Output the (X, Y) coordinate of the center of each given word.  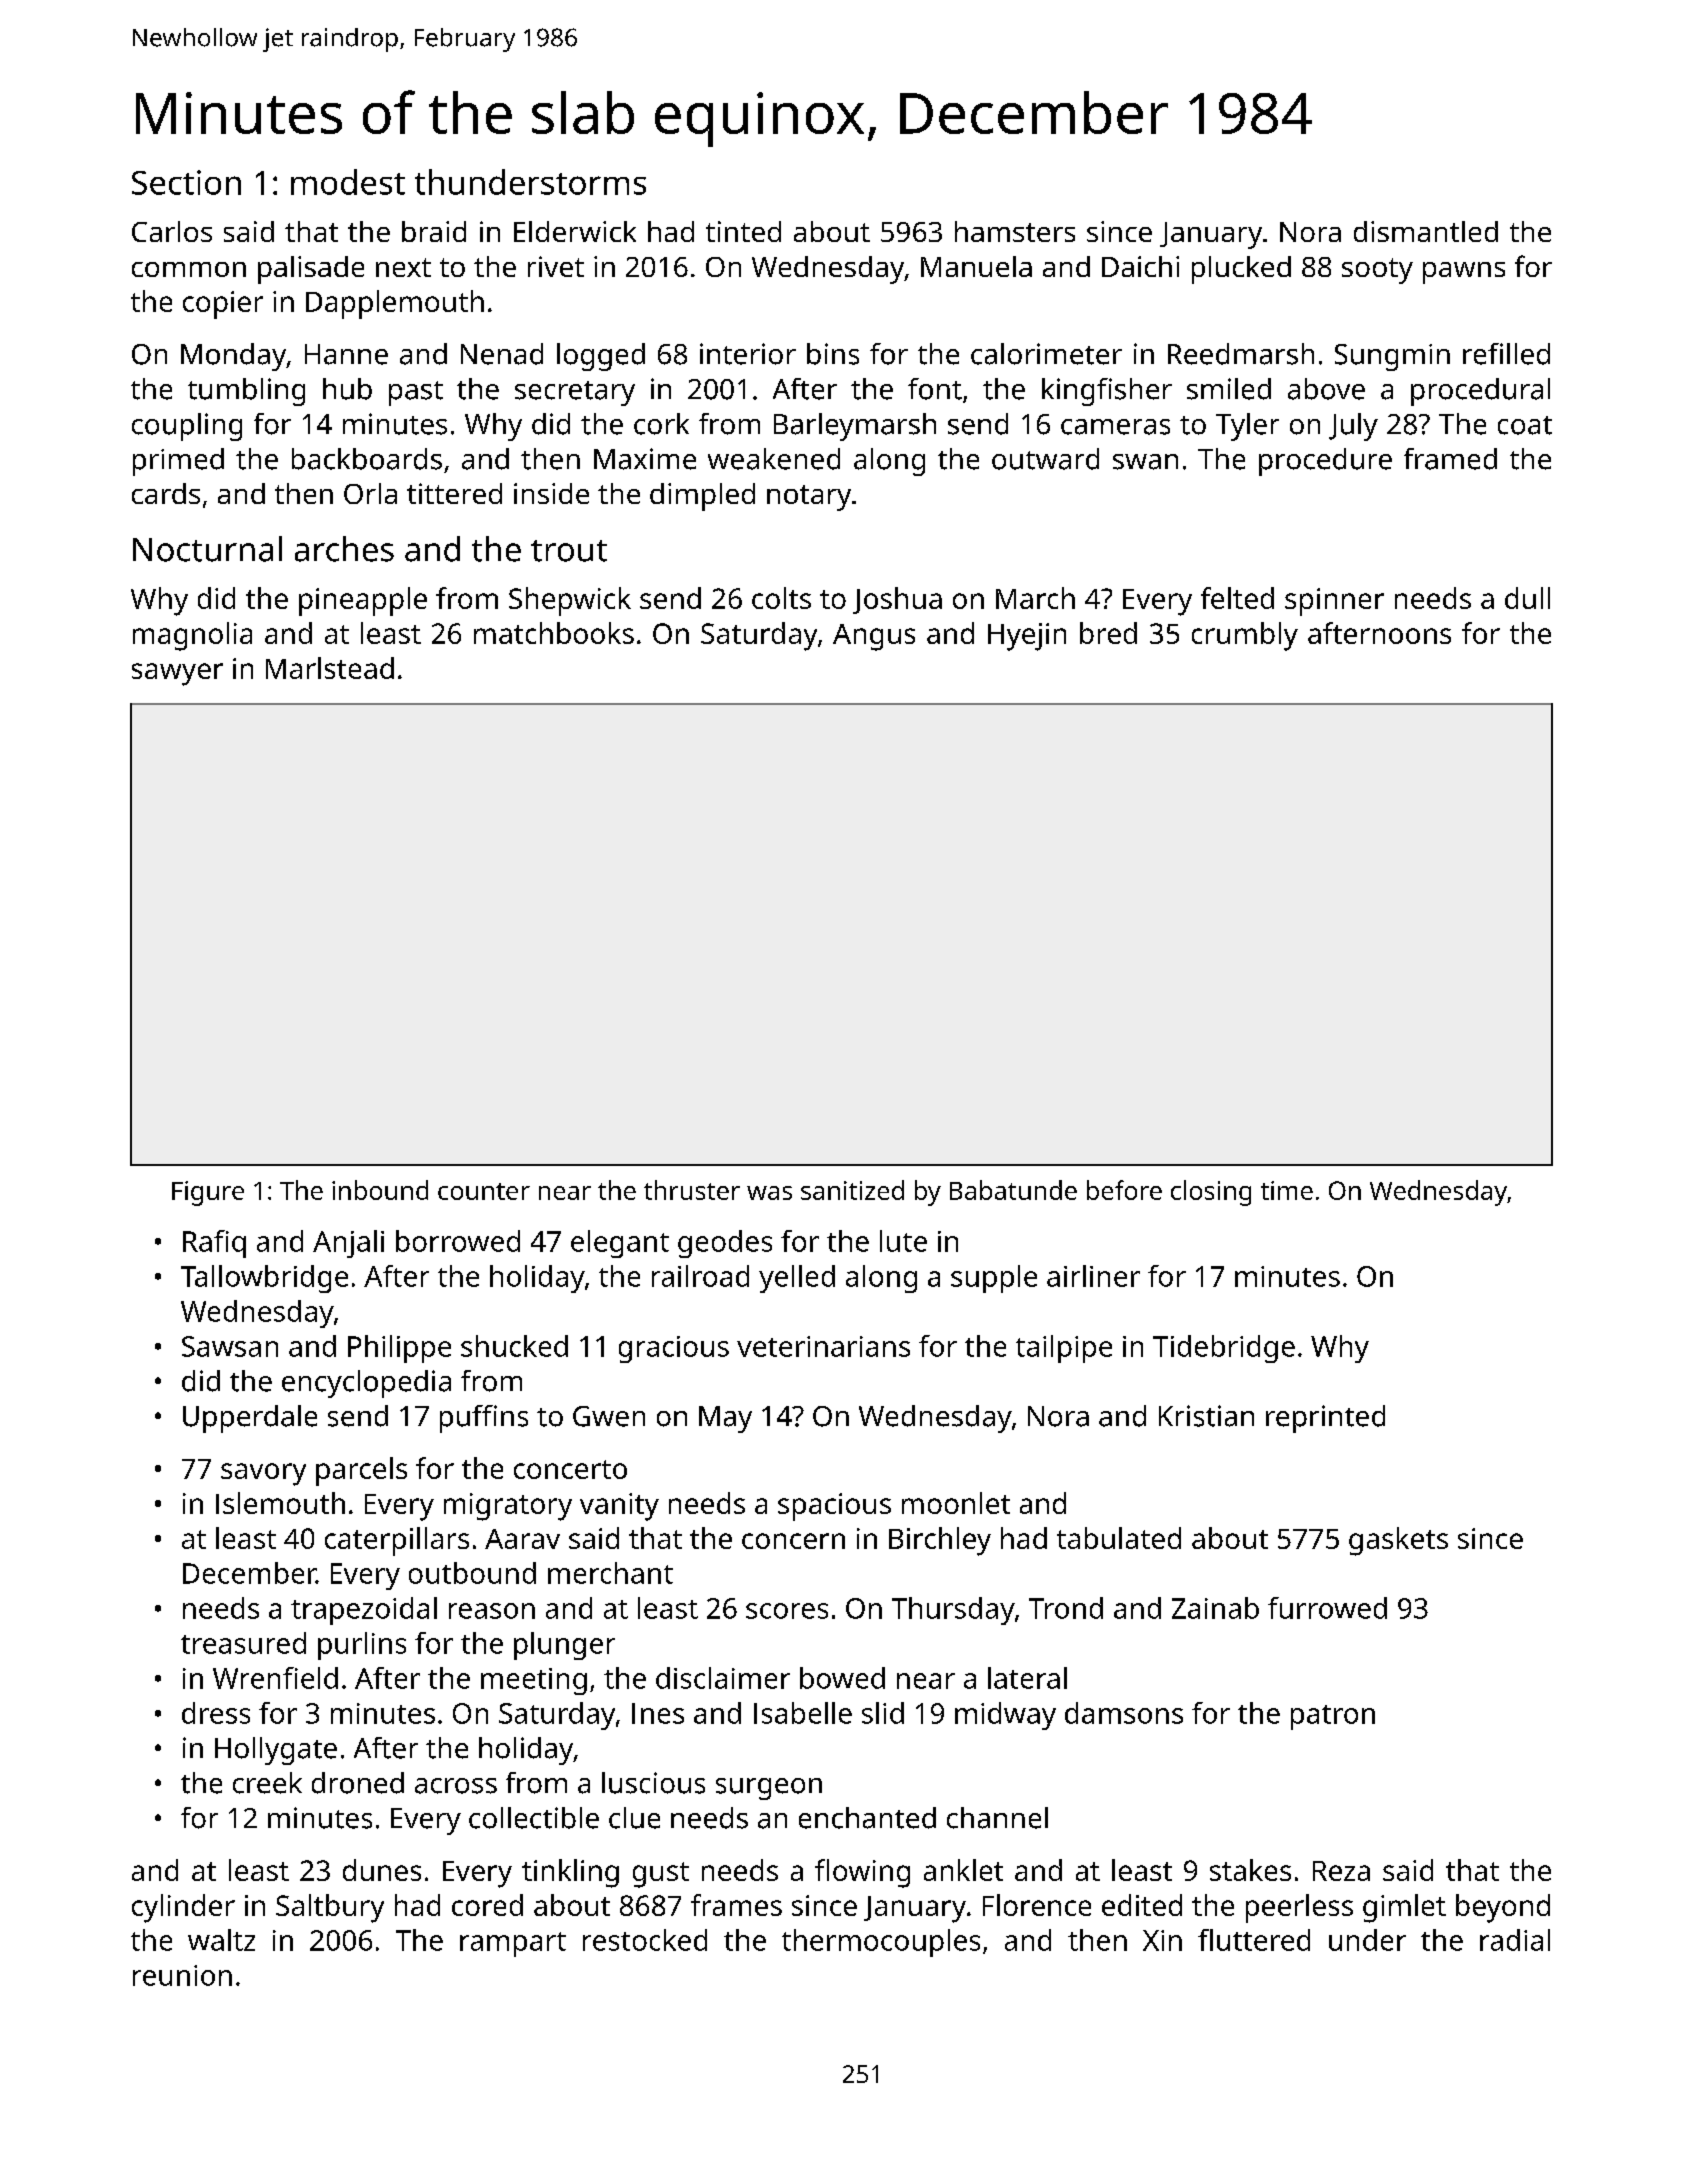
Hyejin (1027, 637)
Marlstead (330, 668)
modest (348, 182)
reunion (182, 1975)
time (1287, 1190)
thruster (692, 1190)
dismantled (1426, 231)
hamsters (1015, 231)
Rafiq (214, 1244)
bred (1108, 633)
